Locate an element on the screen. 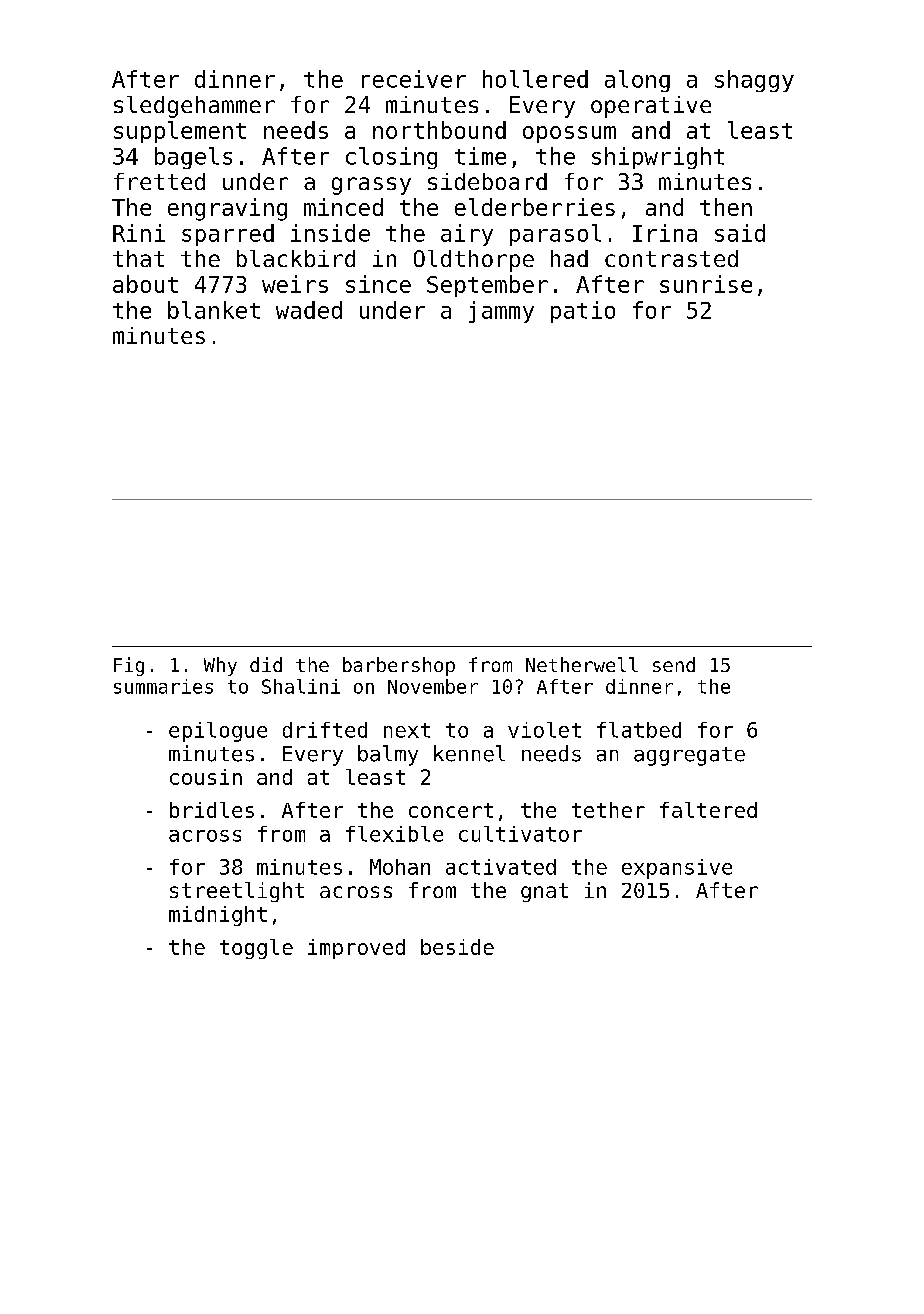  toggle is located at coordinates (256, 949).
